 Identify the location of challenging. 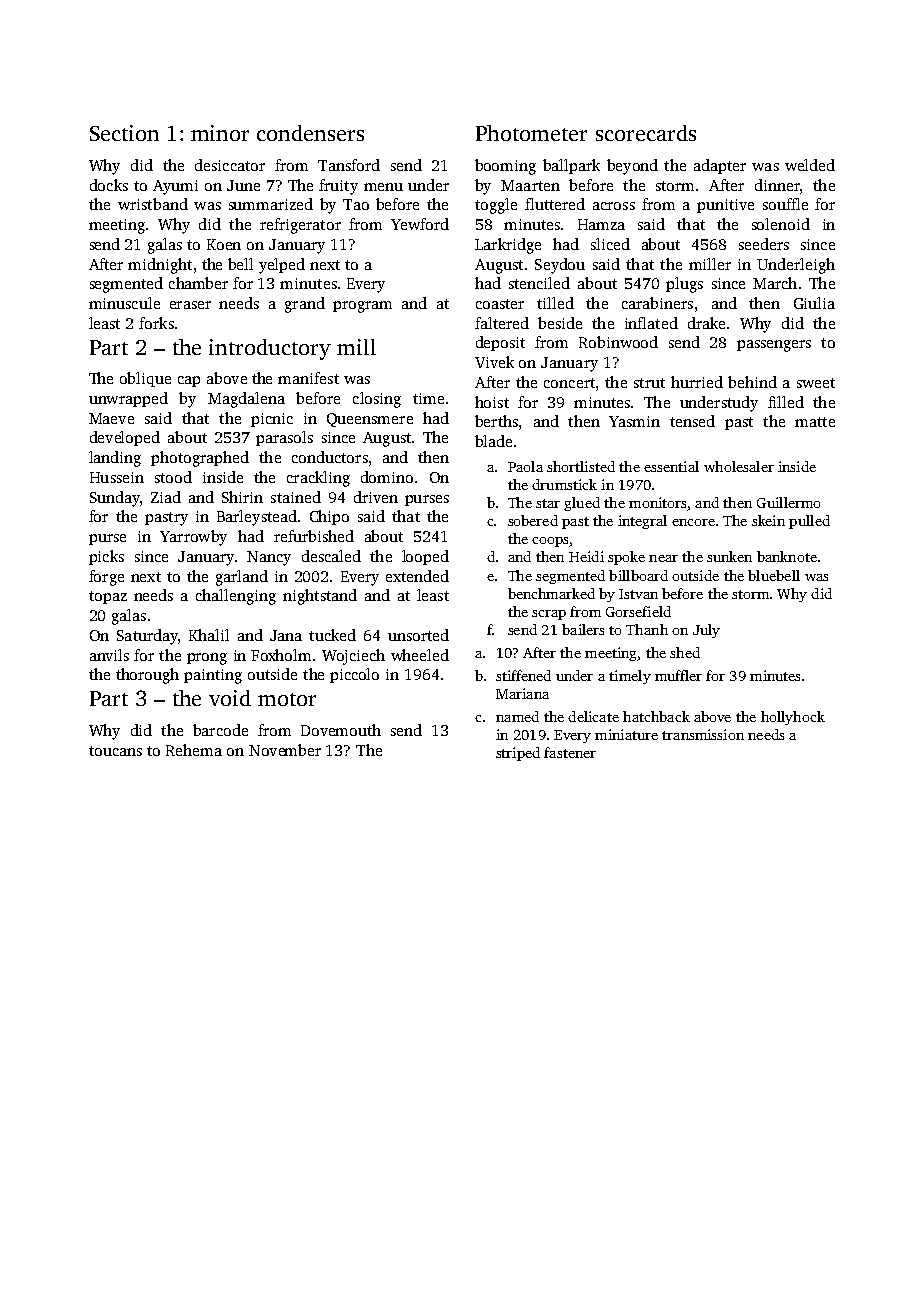
(236, 597).
